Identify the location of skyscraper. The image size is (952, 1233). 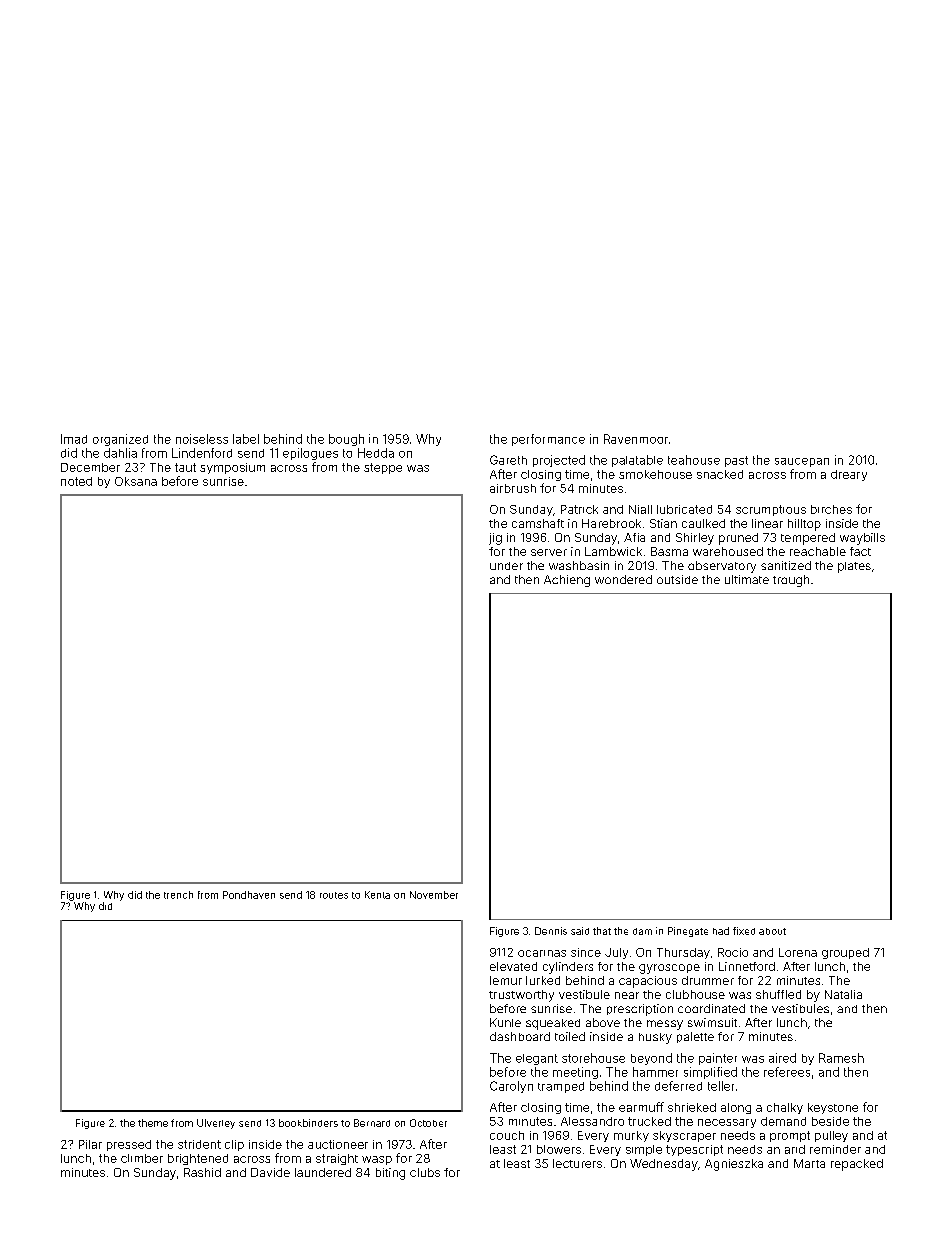
(684, 1136).
